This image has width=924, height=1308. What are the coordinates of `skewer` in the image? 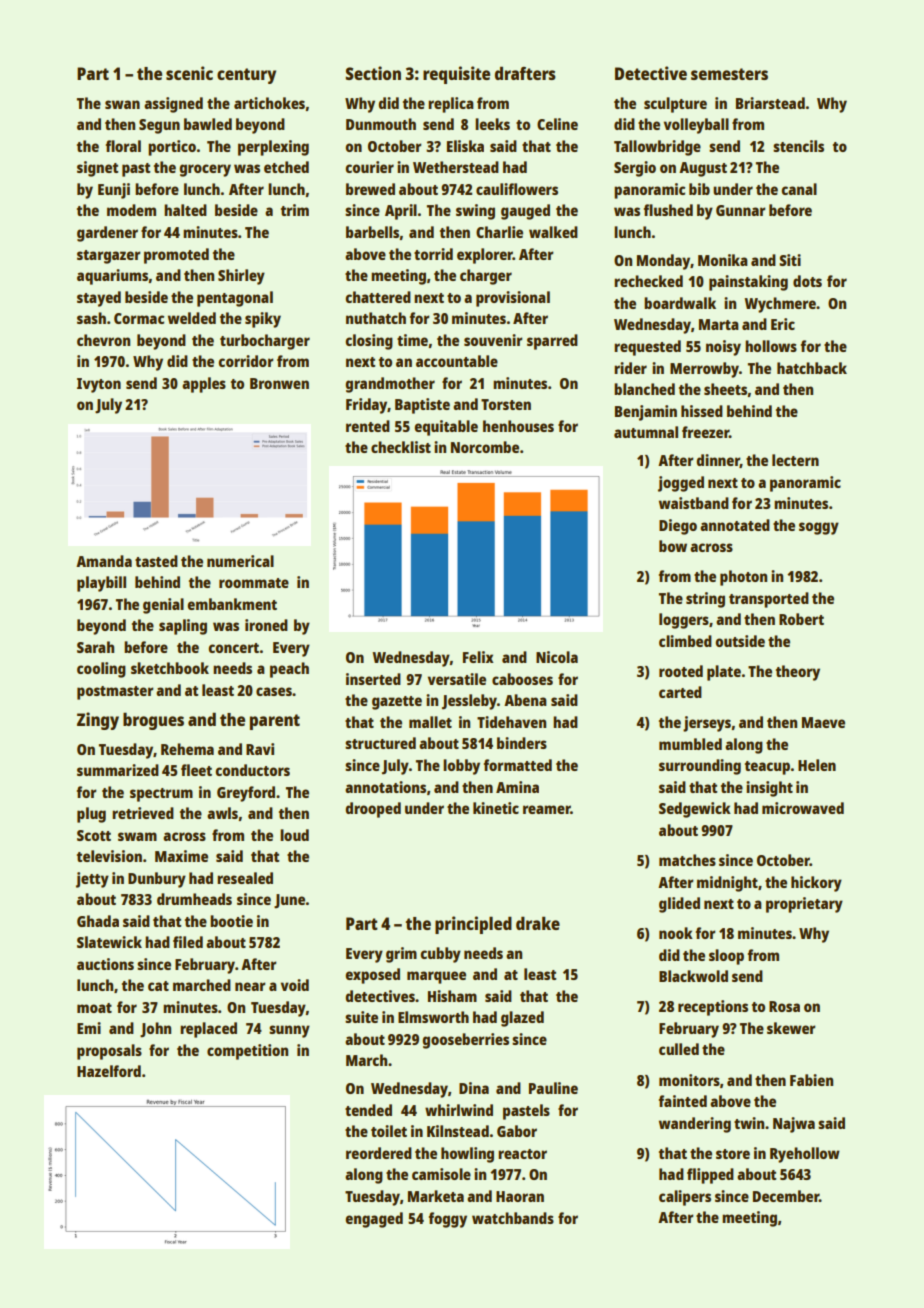 It's located at (791, 1028).
